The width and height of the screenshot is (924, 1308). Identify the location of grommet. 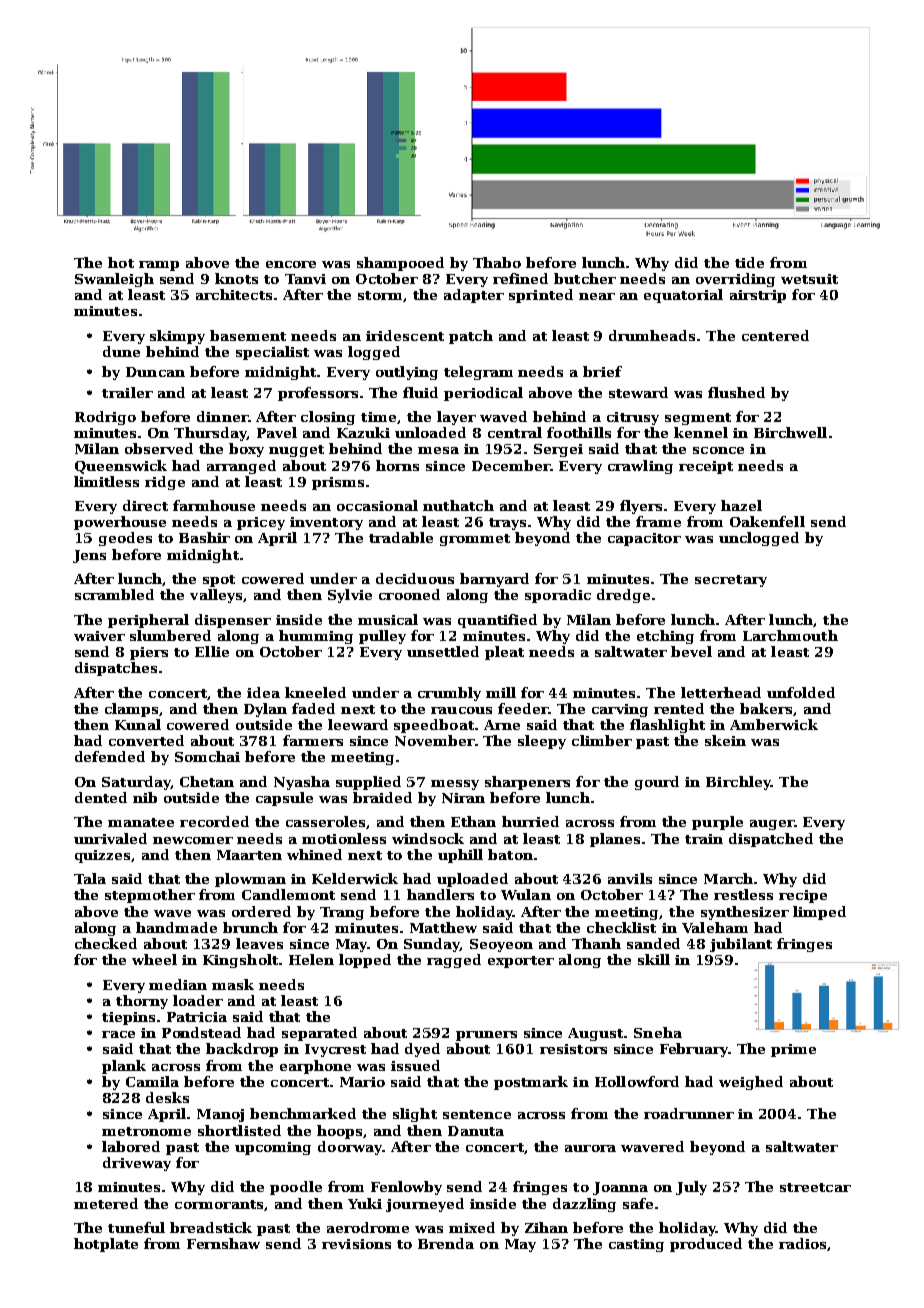
(475, 540).
